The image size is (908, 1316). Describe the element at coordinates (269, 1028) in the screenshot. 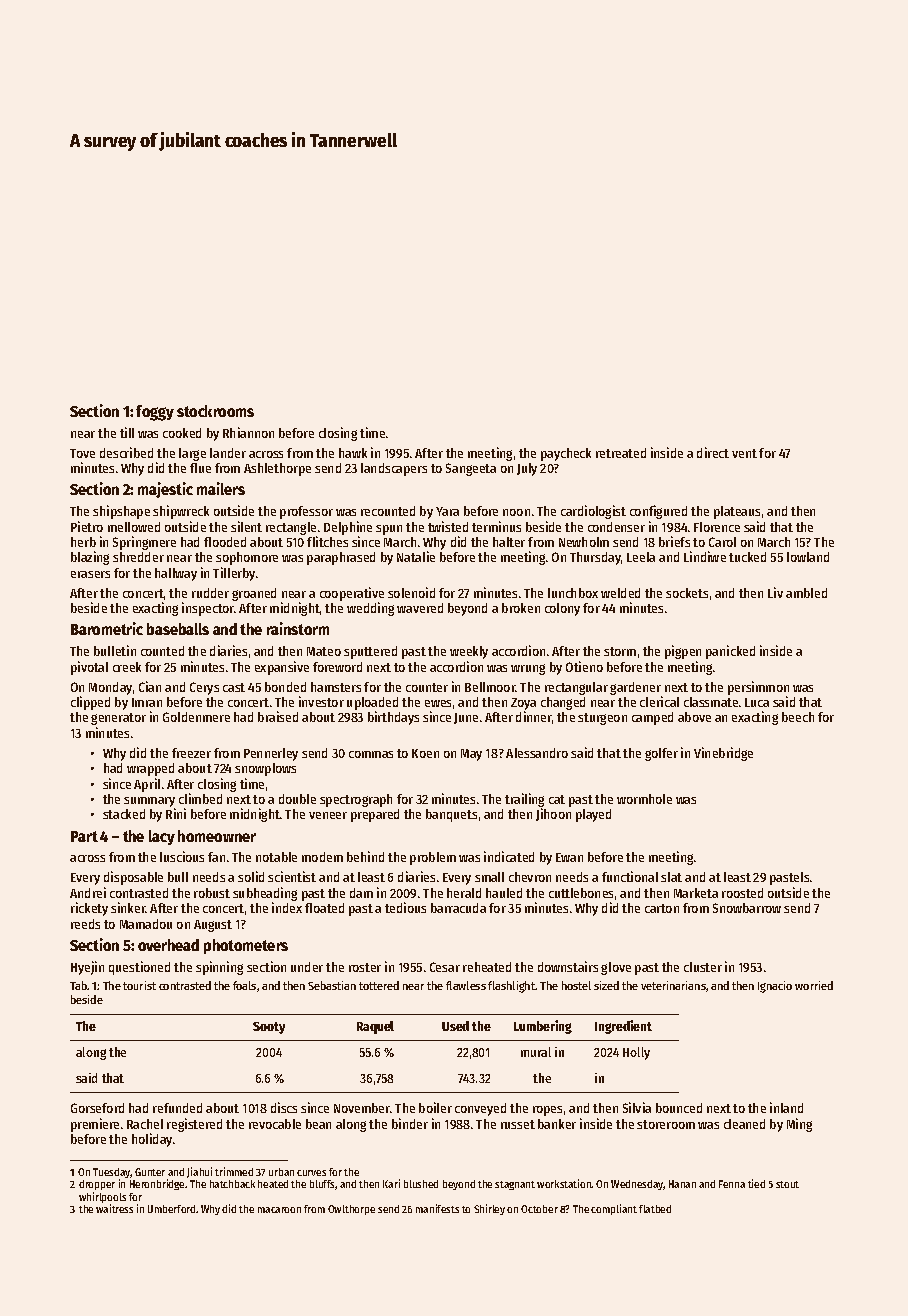

I see `Sooty` at that location.
